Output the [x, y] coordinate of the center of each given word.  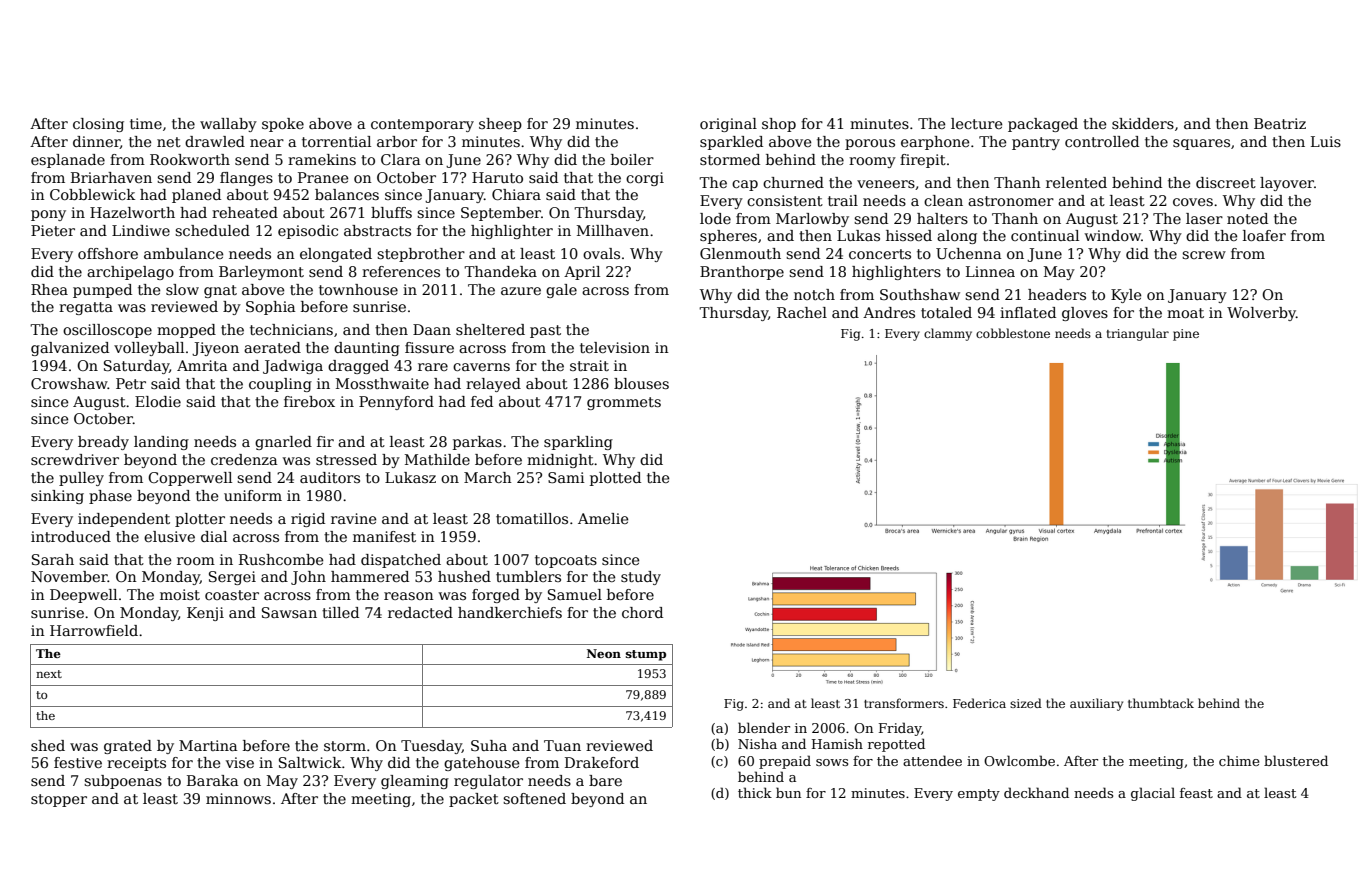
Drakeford [602, 762]
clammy [948, 334]
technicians [291, 329]
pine [1186, 335]
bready [103, 443]
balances [347, 194]
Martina [208, 745]
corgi [645, 179]
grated [128, 747]
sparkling [578, 443]
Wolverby [1261, 314]
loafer [1264, 235]
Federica [979, 703]
